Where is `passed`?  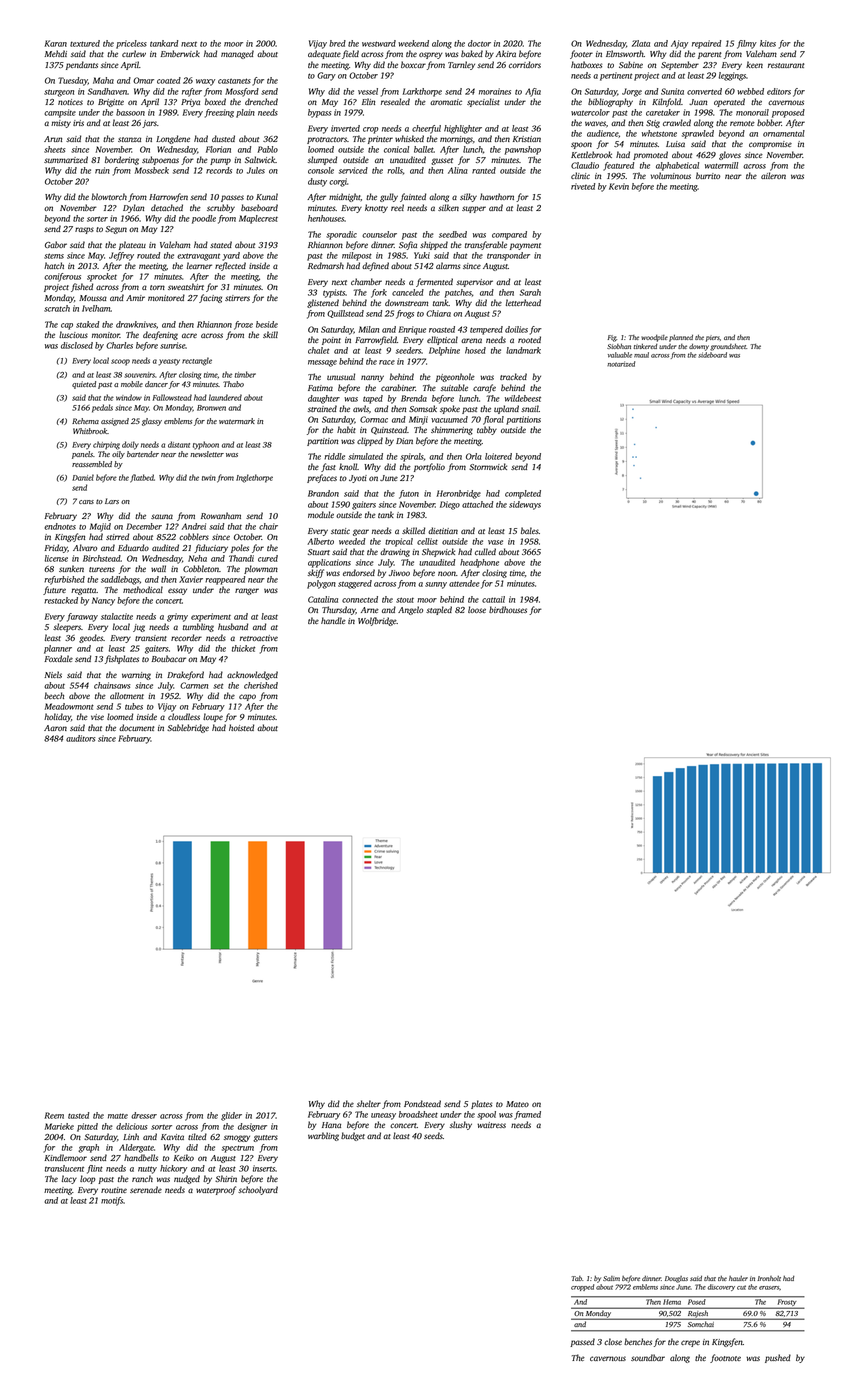
passed is located at coordinates (582, 1342).
